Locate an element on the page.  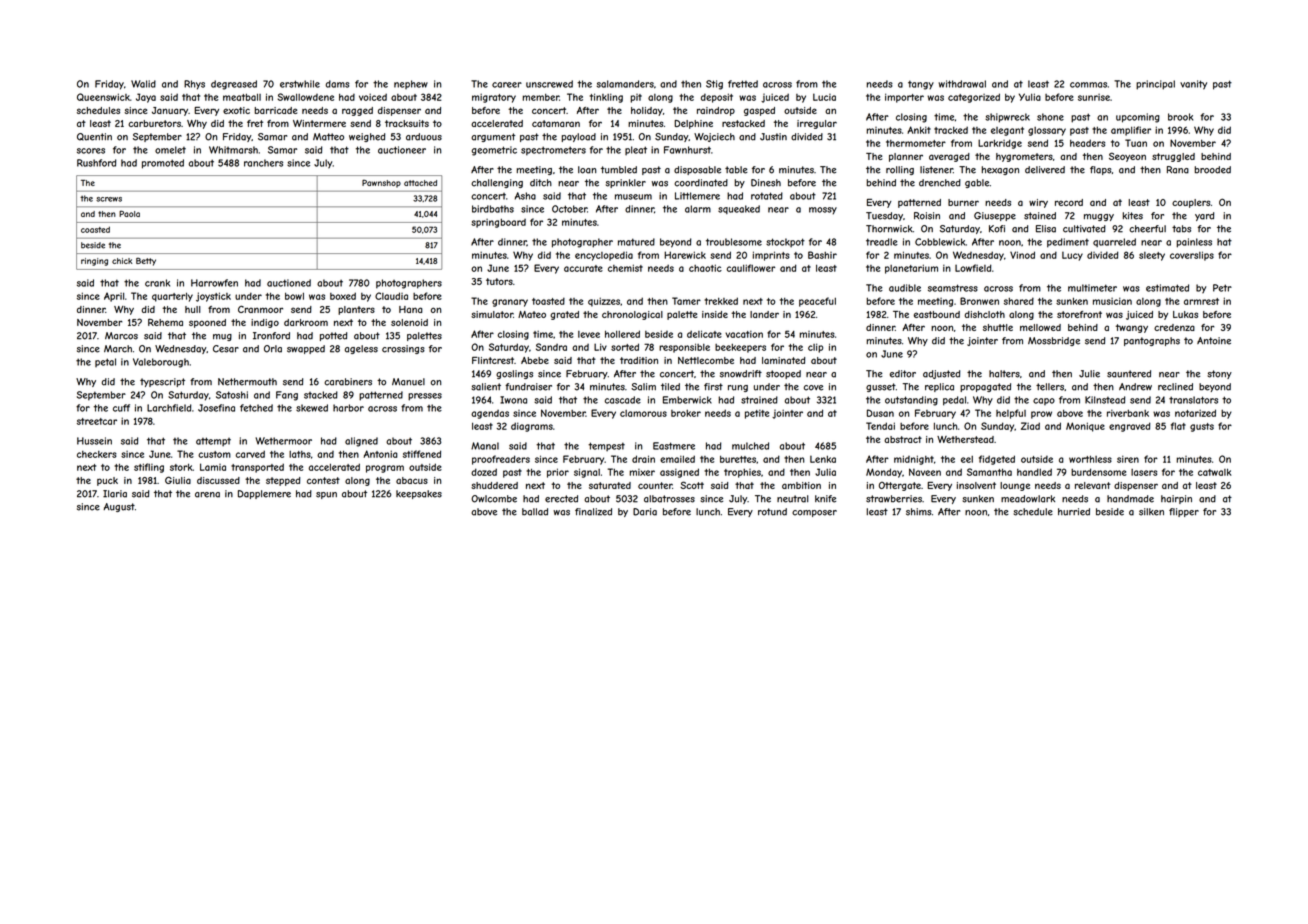
transported is located at coordinates (257, 468).
